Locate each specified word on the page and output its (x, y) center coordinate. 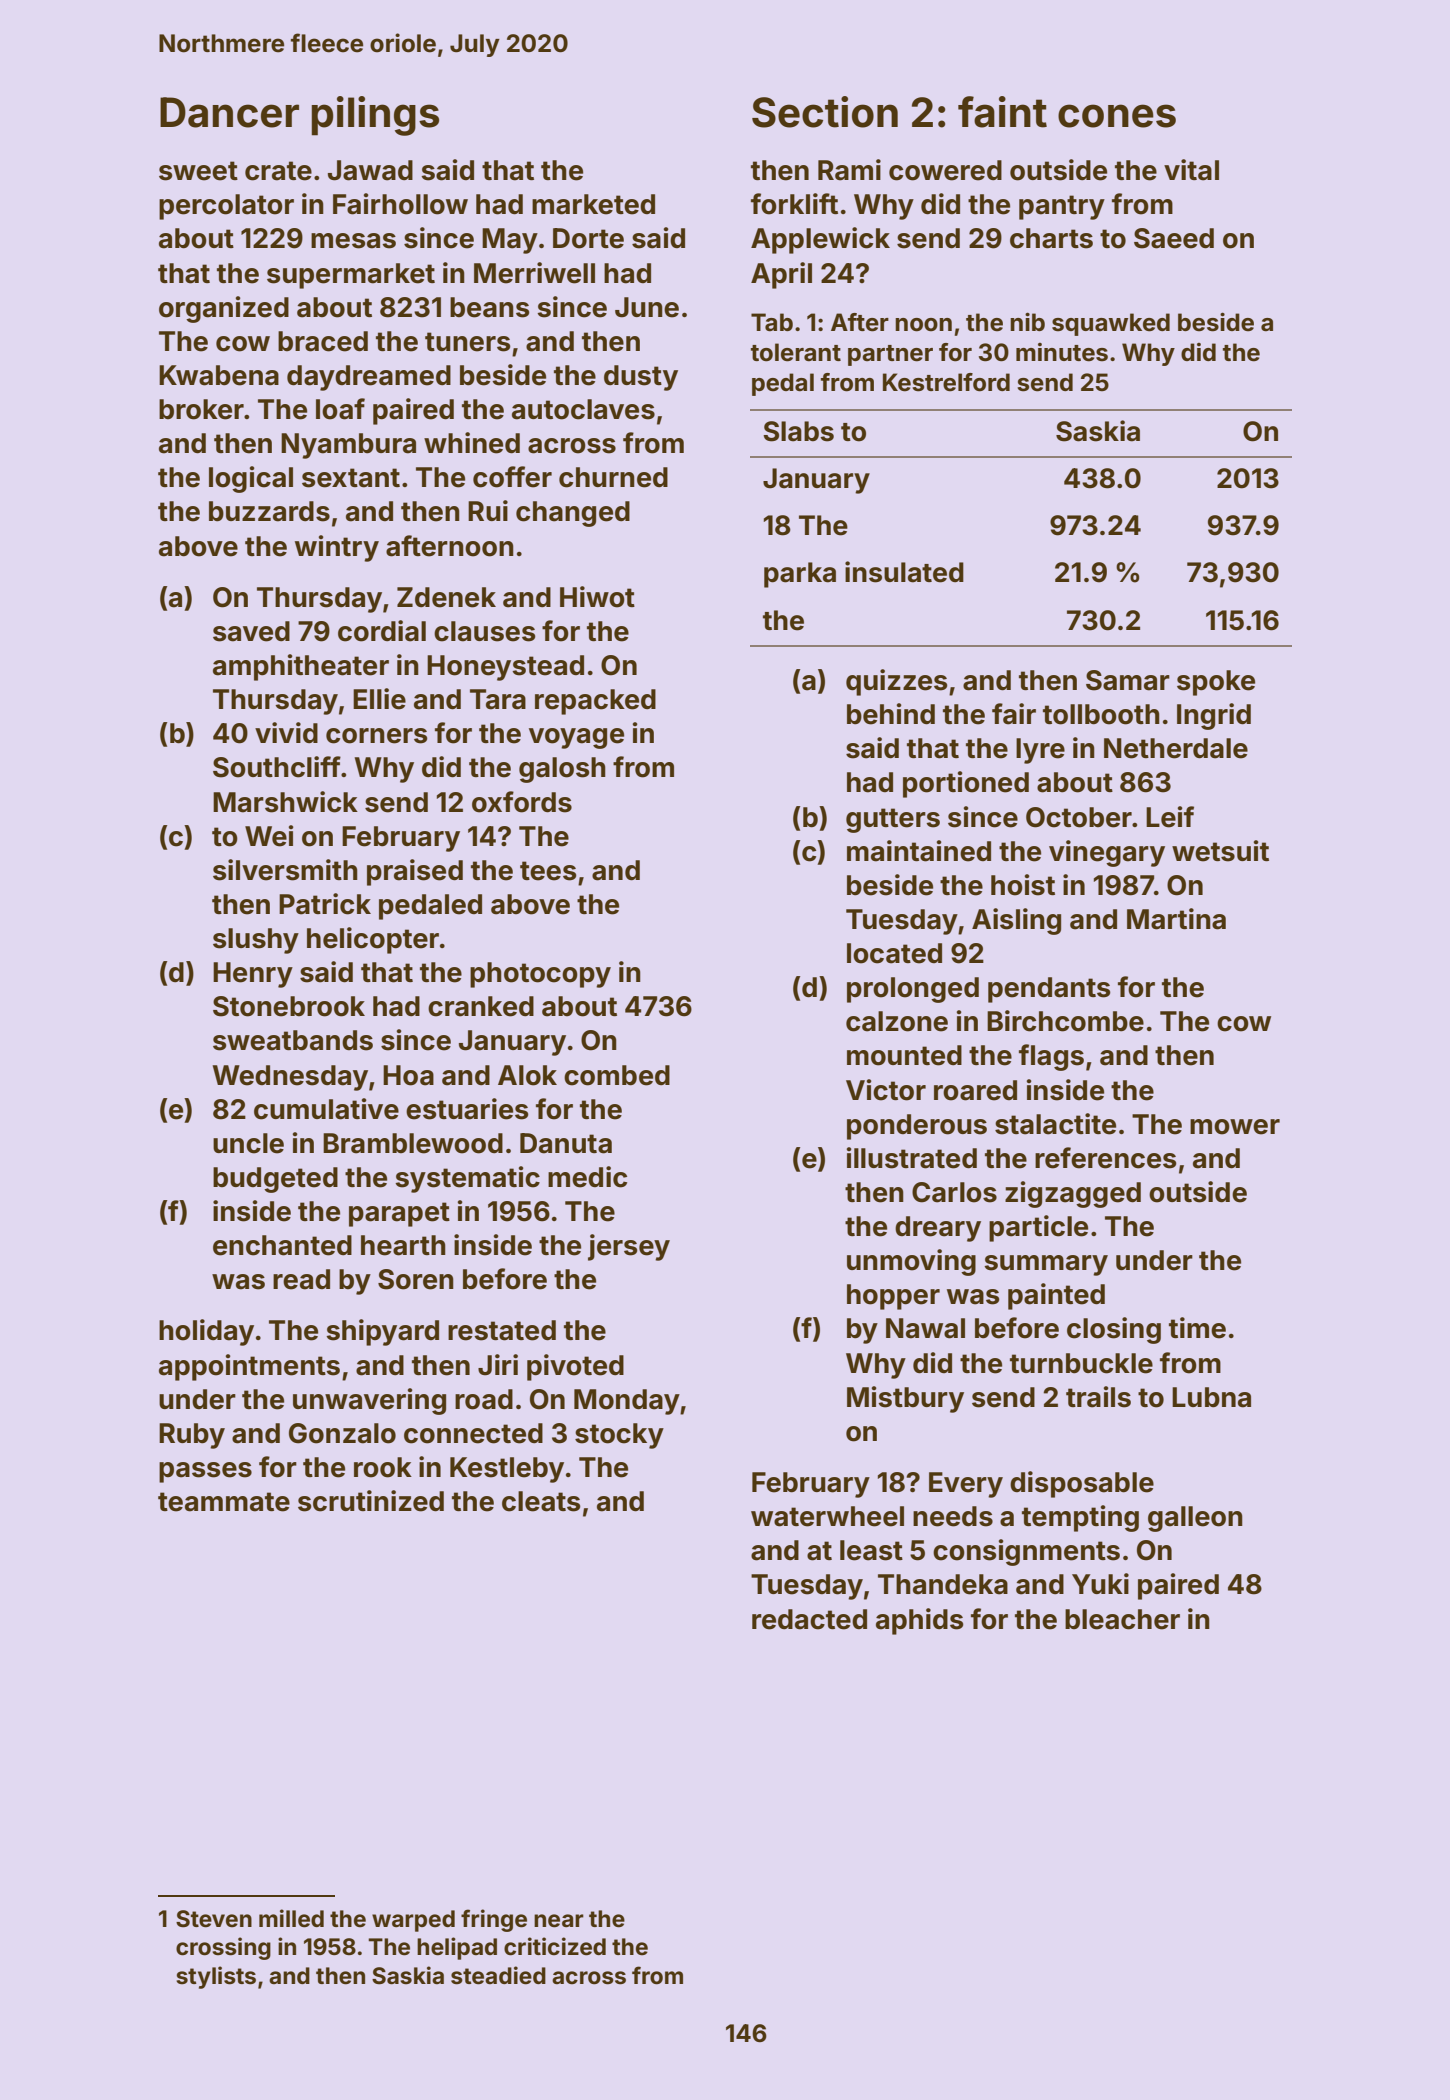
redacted (809, 1619)
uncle (248, 1143)
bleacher (1122, 1619)
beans (490, 307)
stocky (619, 1436)
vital (1191, 170)
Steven (214, 1919)
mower (1235, 1127)
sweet (198, 171)
